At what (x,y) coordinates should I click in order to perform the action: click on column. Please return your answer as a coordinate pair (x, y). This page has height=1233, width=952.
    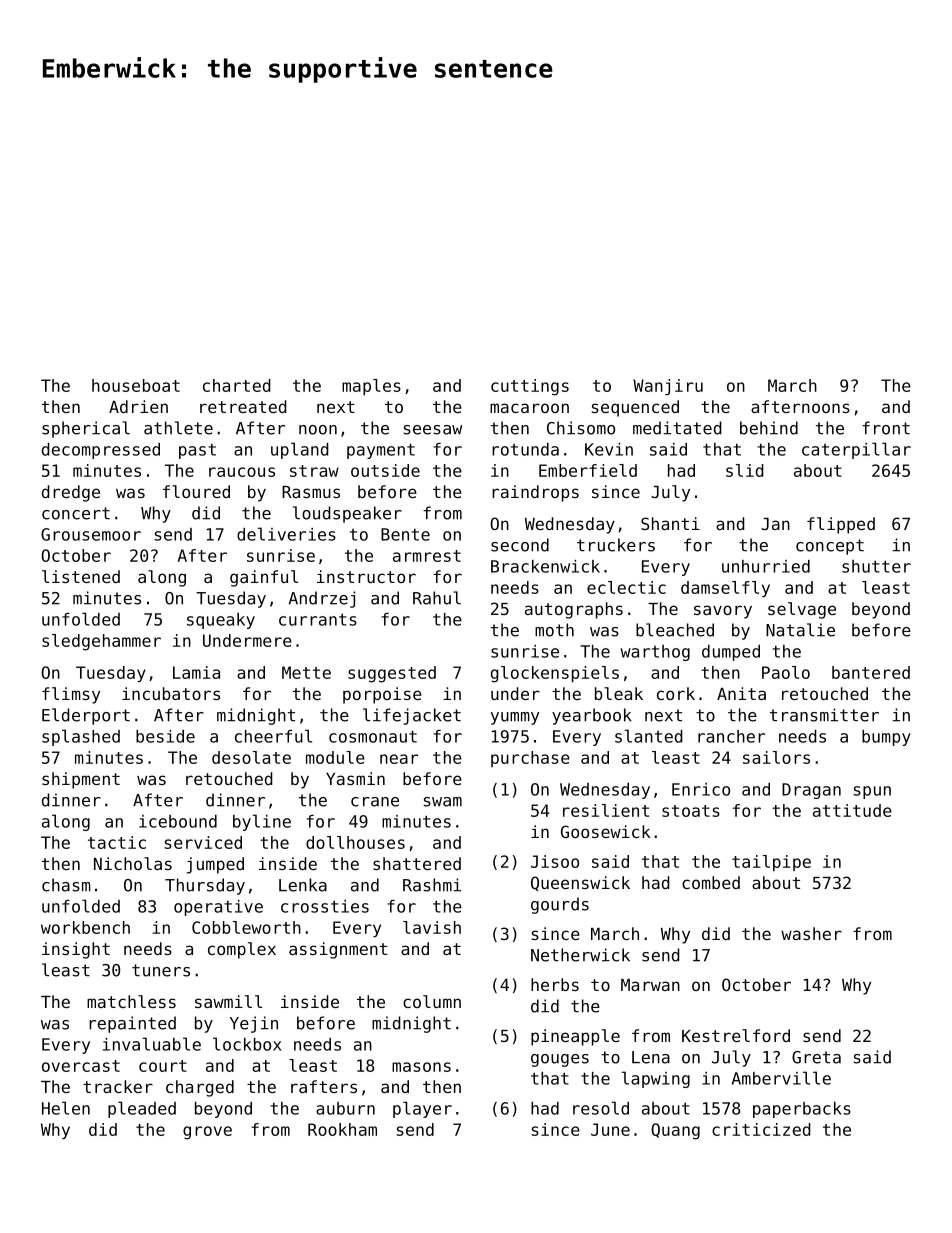
    Looking at the image, I should click on (432, 1001).
